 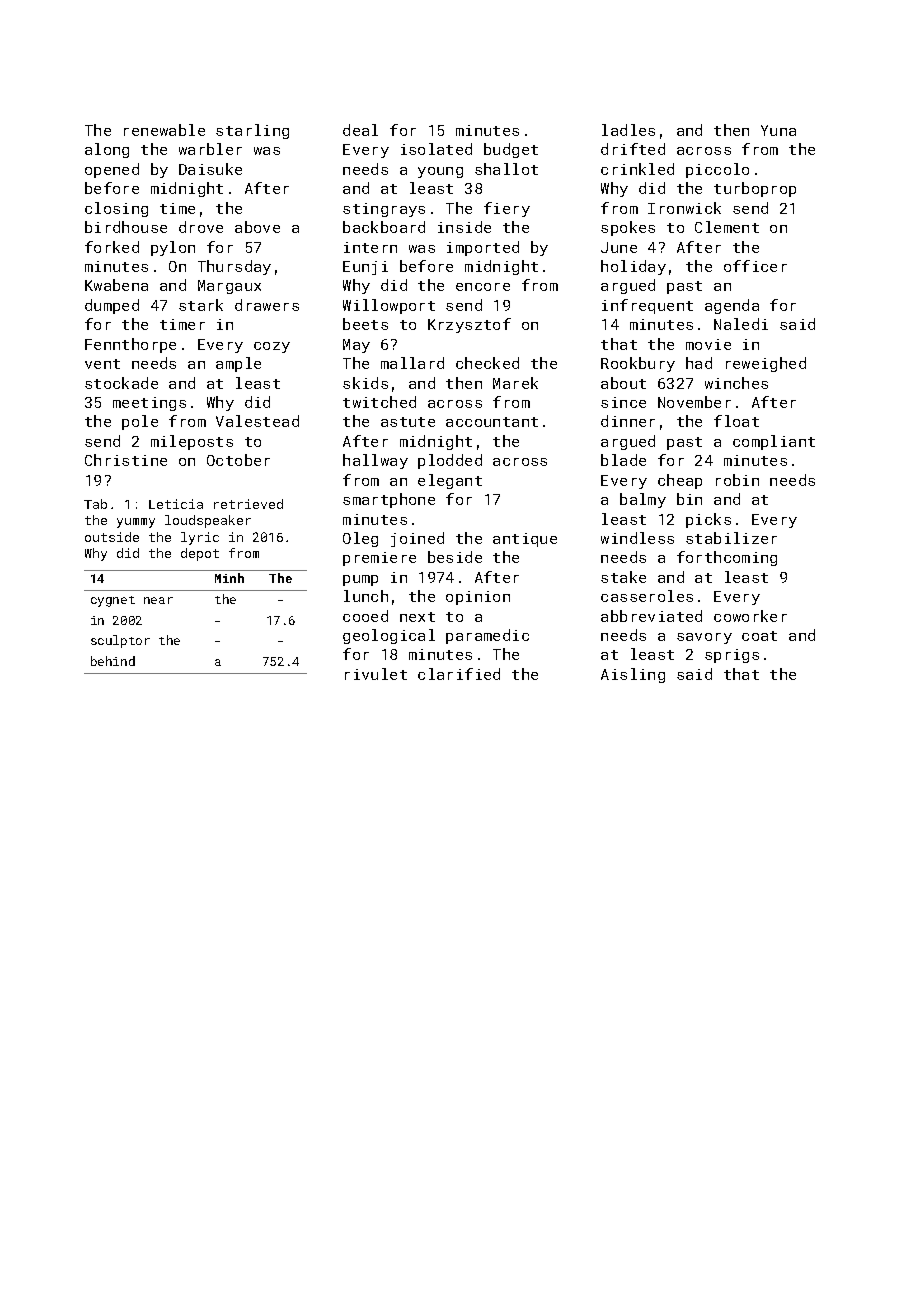 What do you see at coordinates (389, 306) in the image?
I see `Willowport` at bounding box center [389, 306].
